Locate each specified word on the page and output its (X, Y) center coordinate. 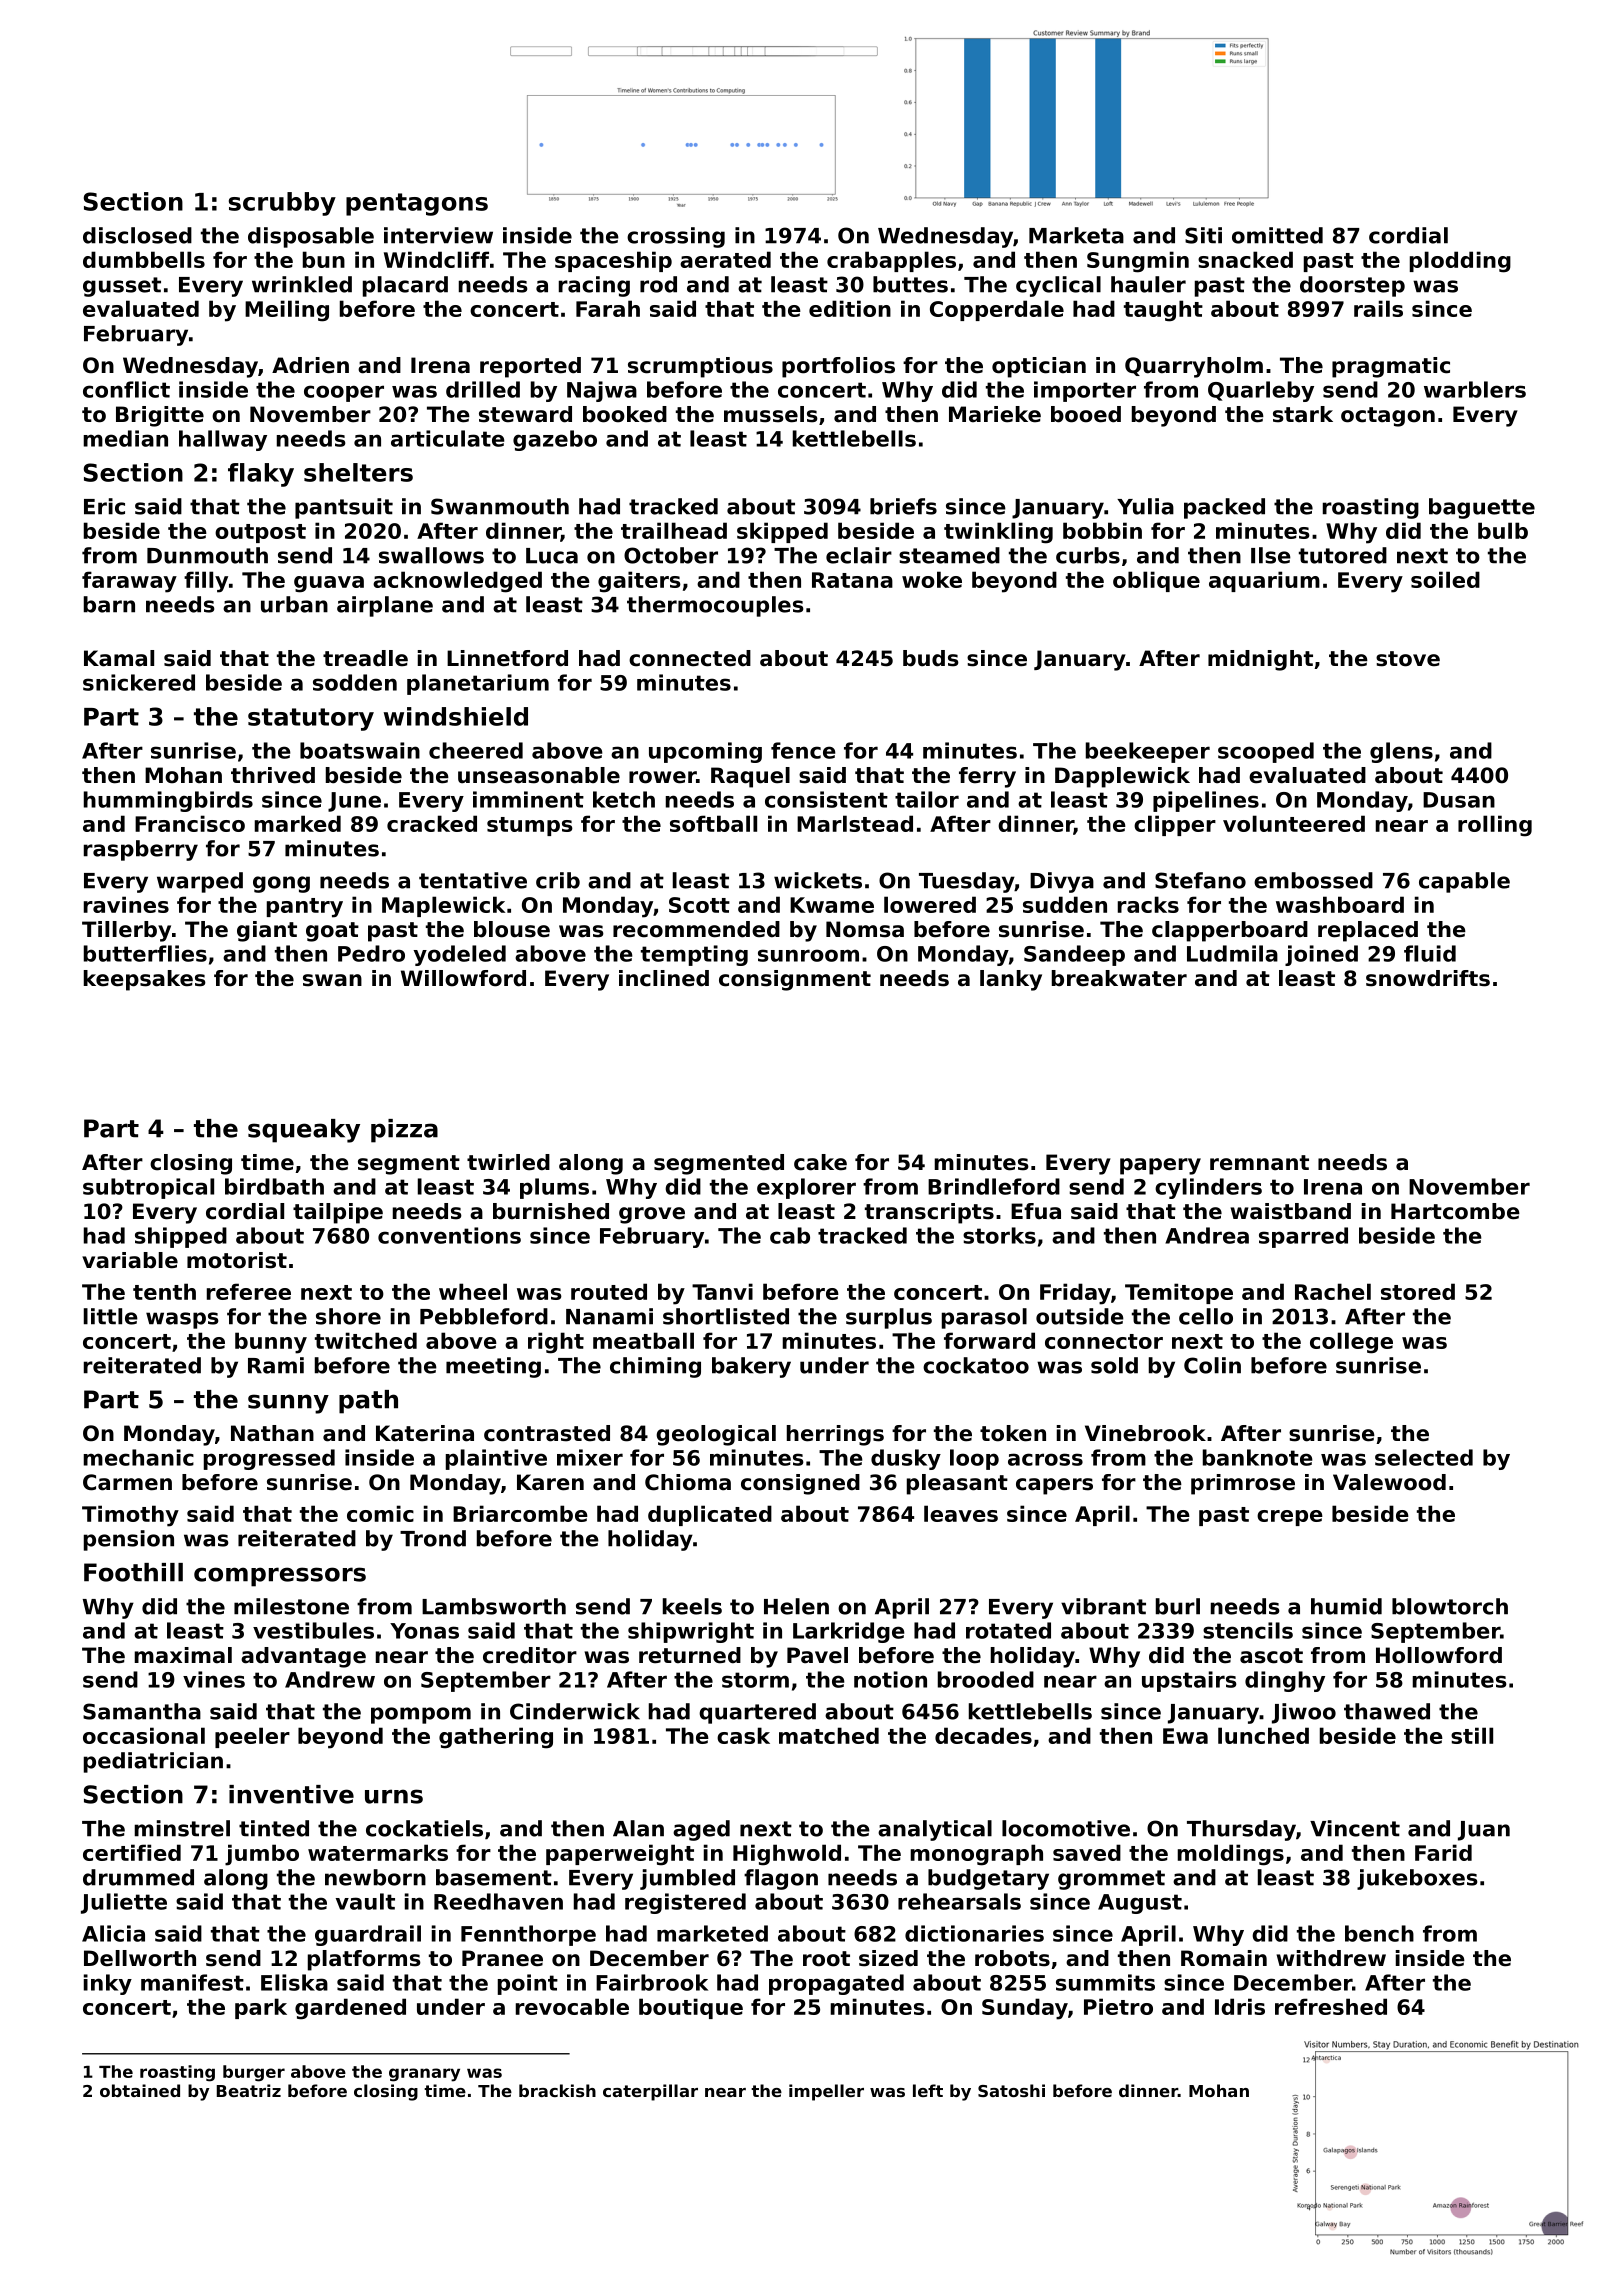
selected (1424, 1457)
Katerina (425, 1433)
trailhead (674, 530)
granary (424, 2075)
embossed (1313, 880)
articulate (448, 438)
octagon (1388, 417)
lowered (930, 904)
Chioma (688, 1482)
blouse (512, 929)
